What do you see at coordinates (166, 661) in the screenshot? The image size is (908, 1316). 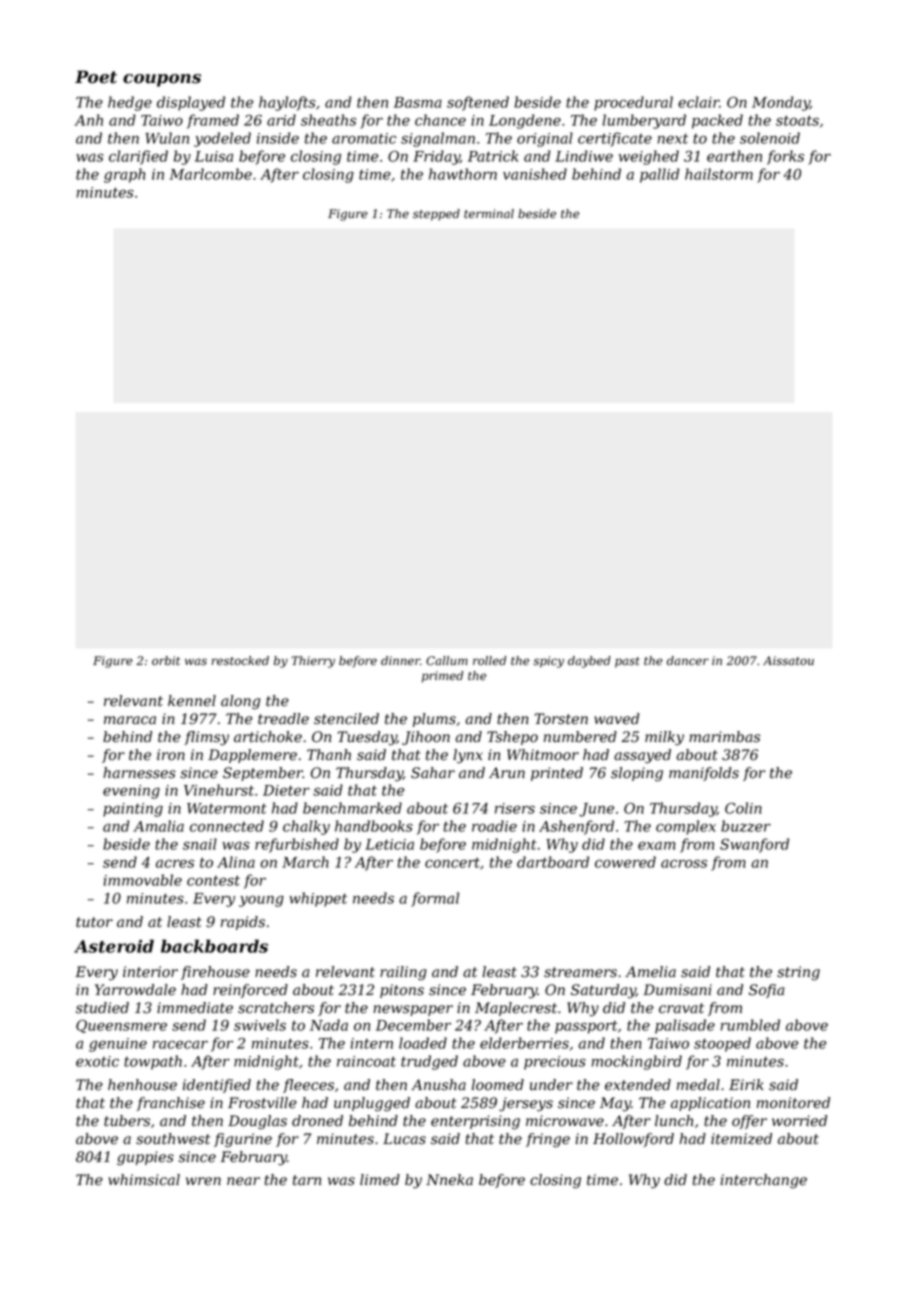 I see `orbit` at bounding box center [166, 661].
